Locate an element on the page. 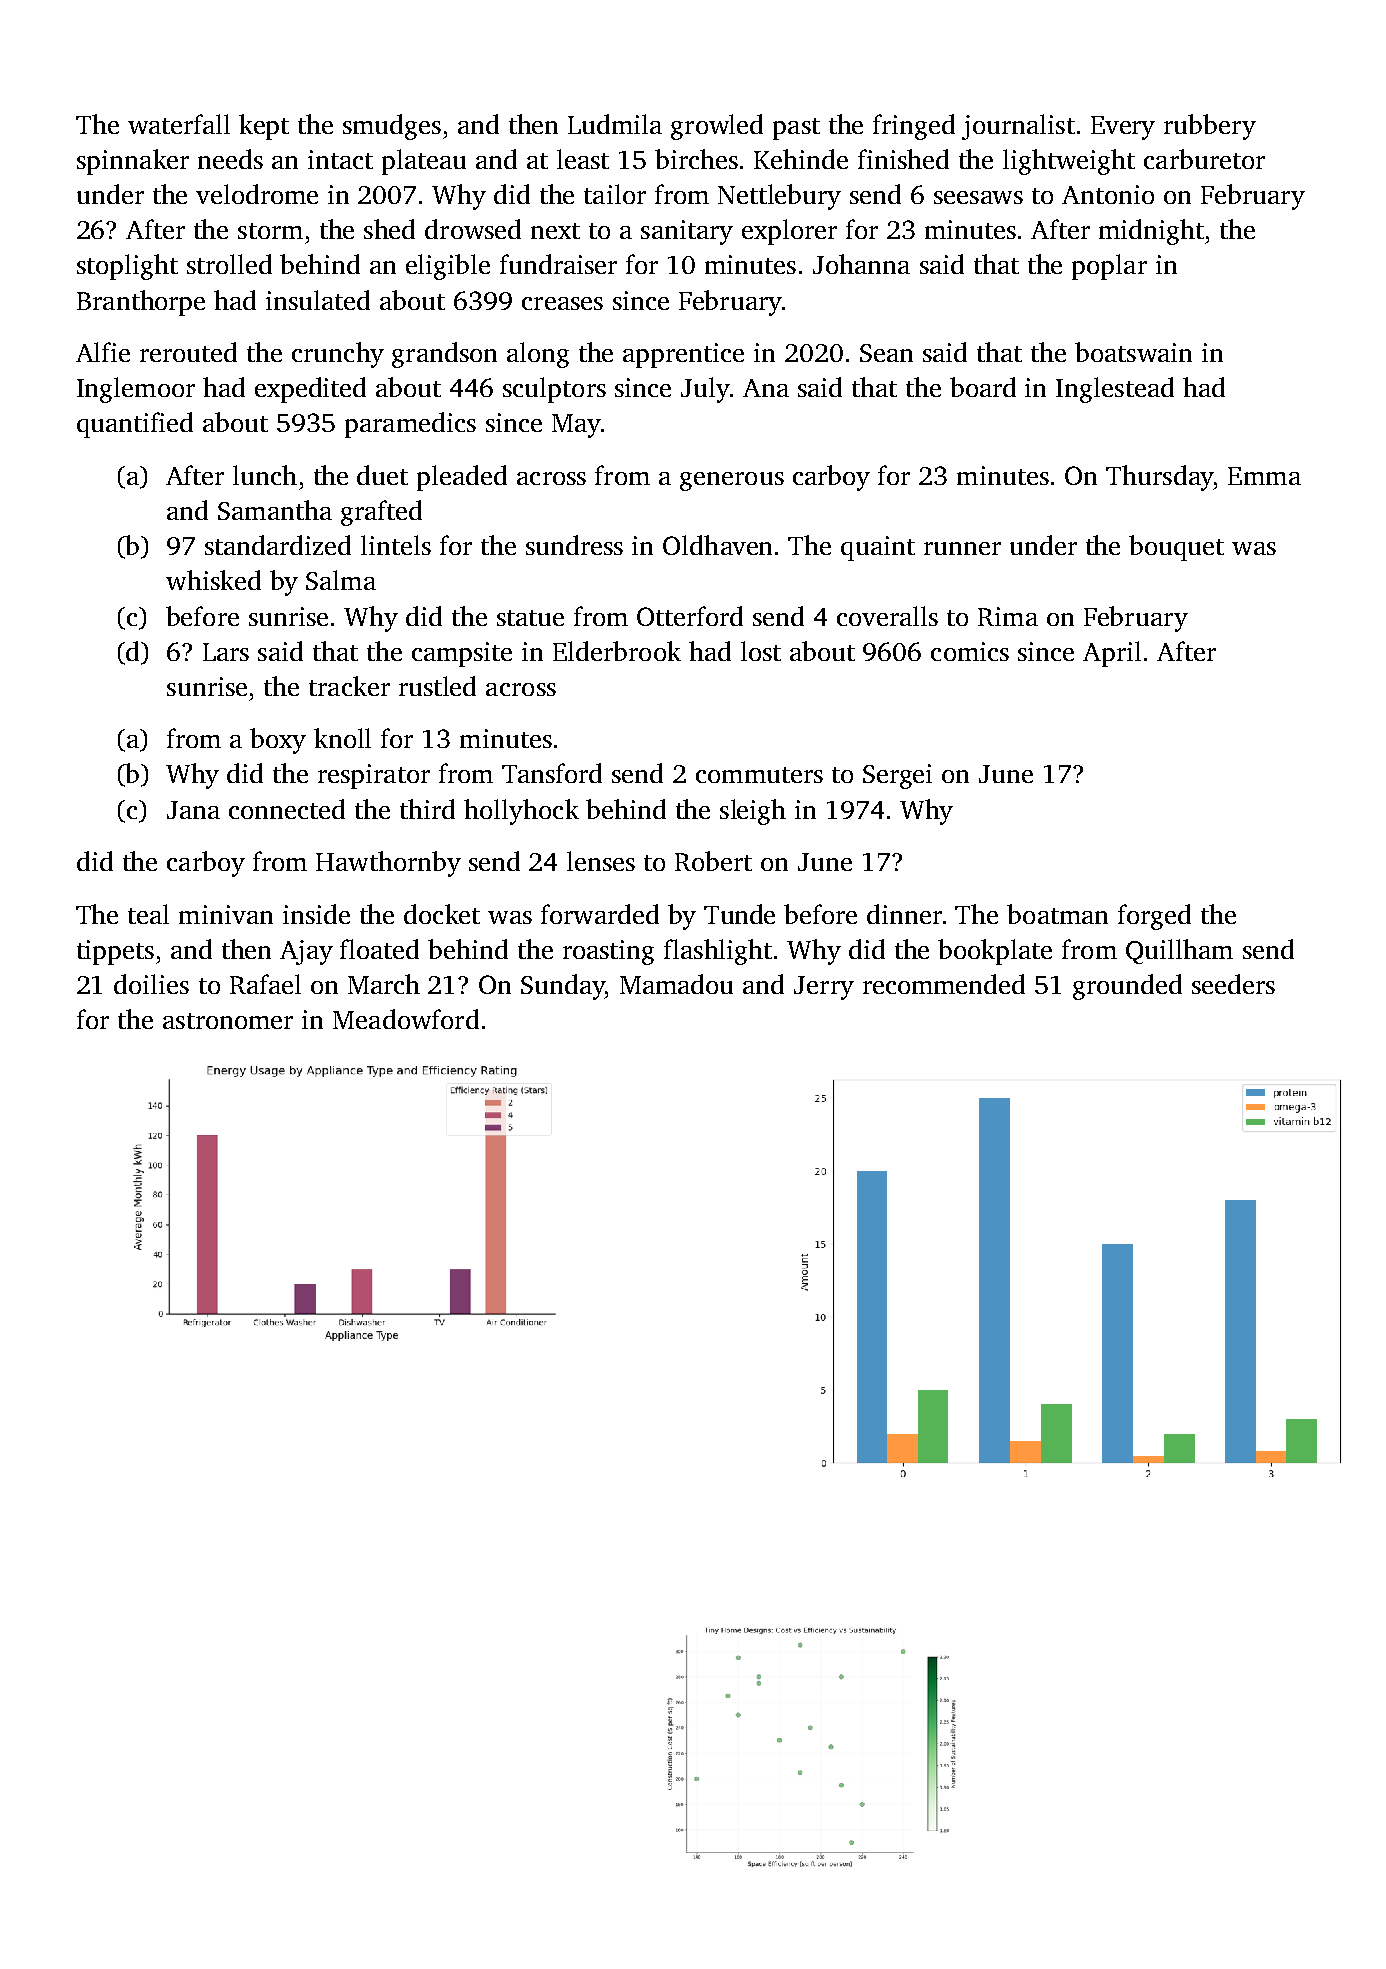 The width and height of the page is (1386, 1969). explorer is located at coordinates (789, 232).
